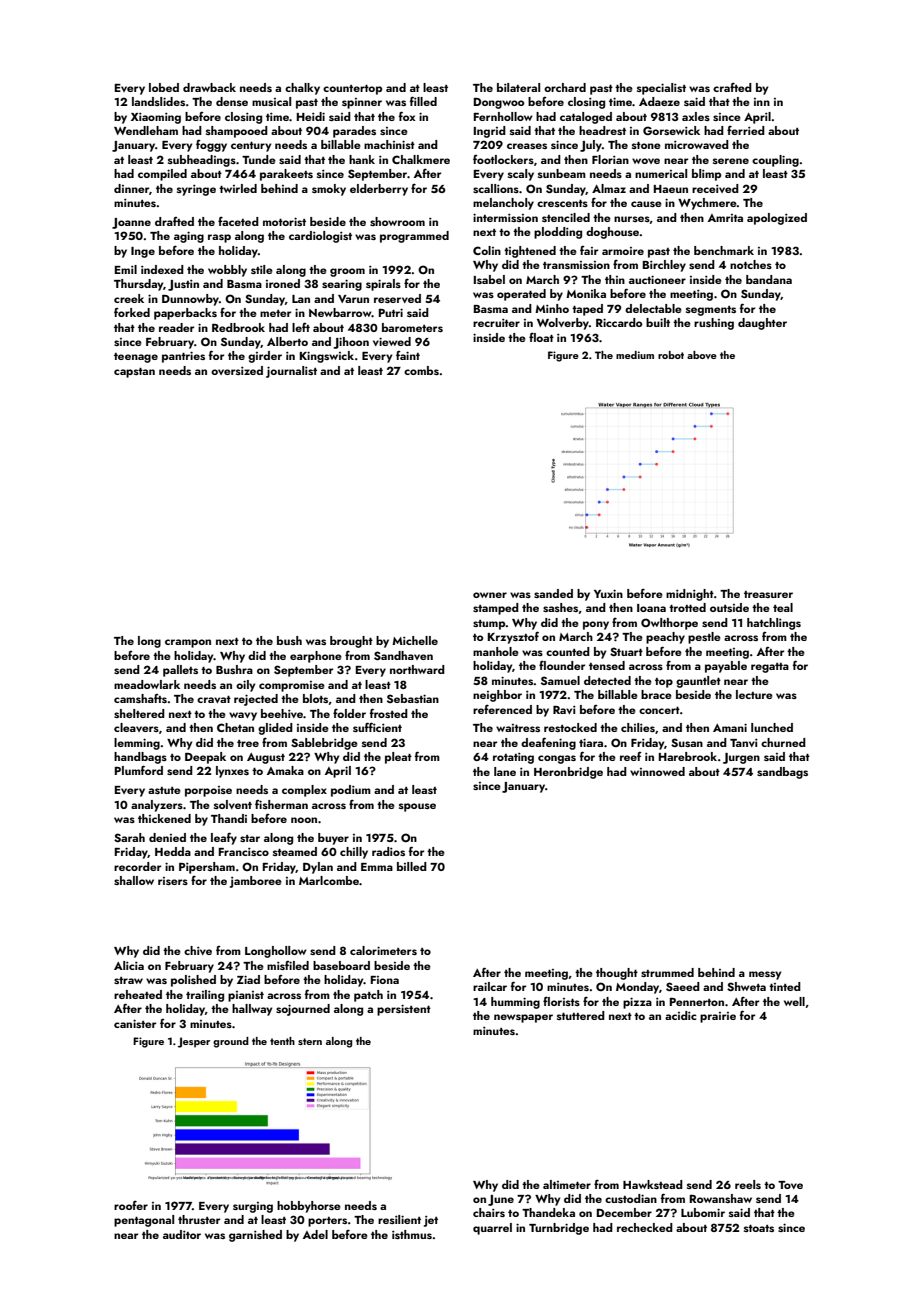 The image size is (924, 1308). What do you see at coordinates (490, 595) in the document?
I see `owner` at bounding box center [490, 595].
